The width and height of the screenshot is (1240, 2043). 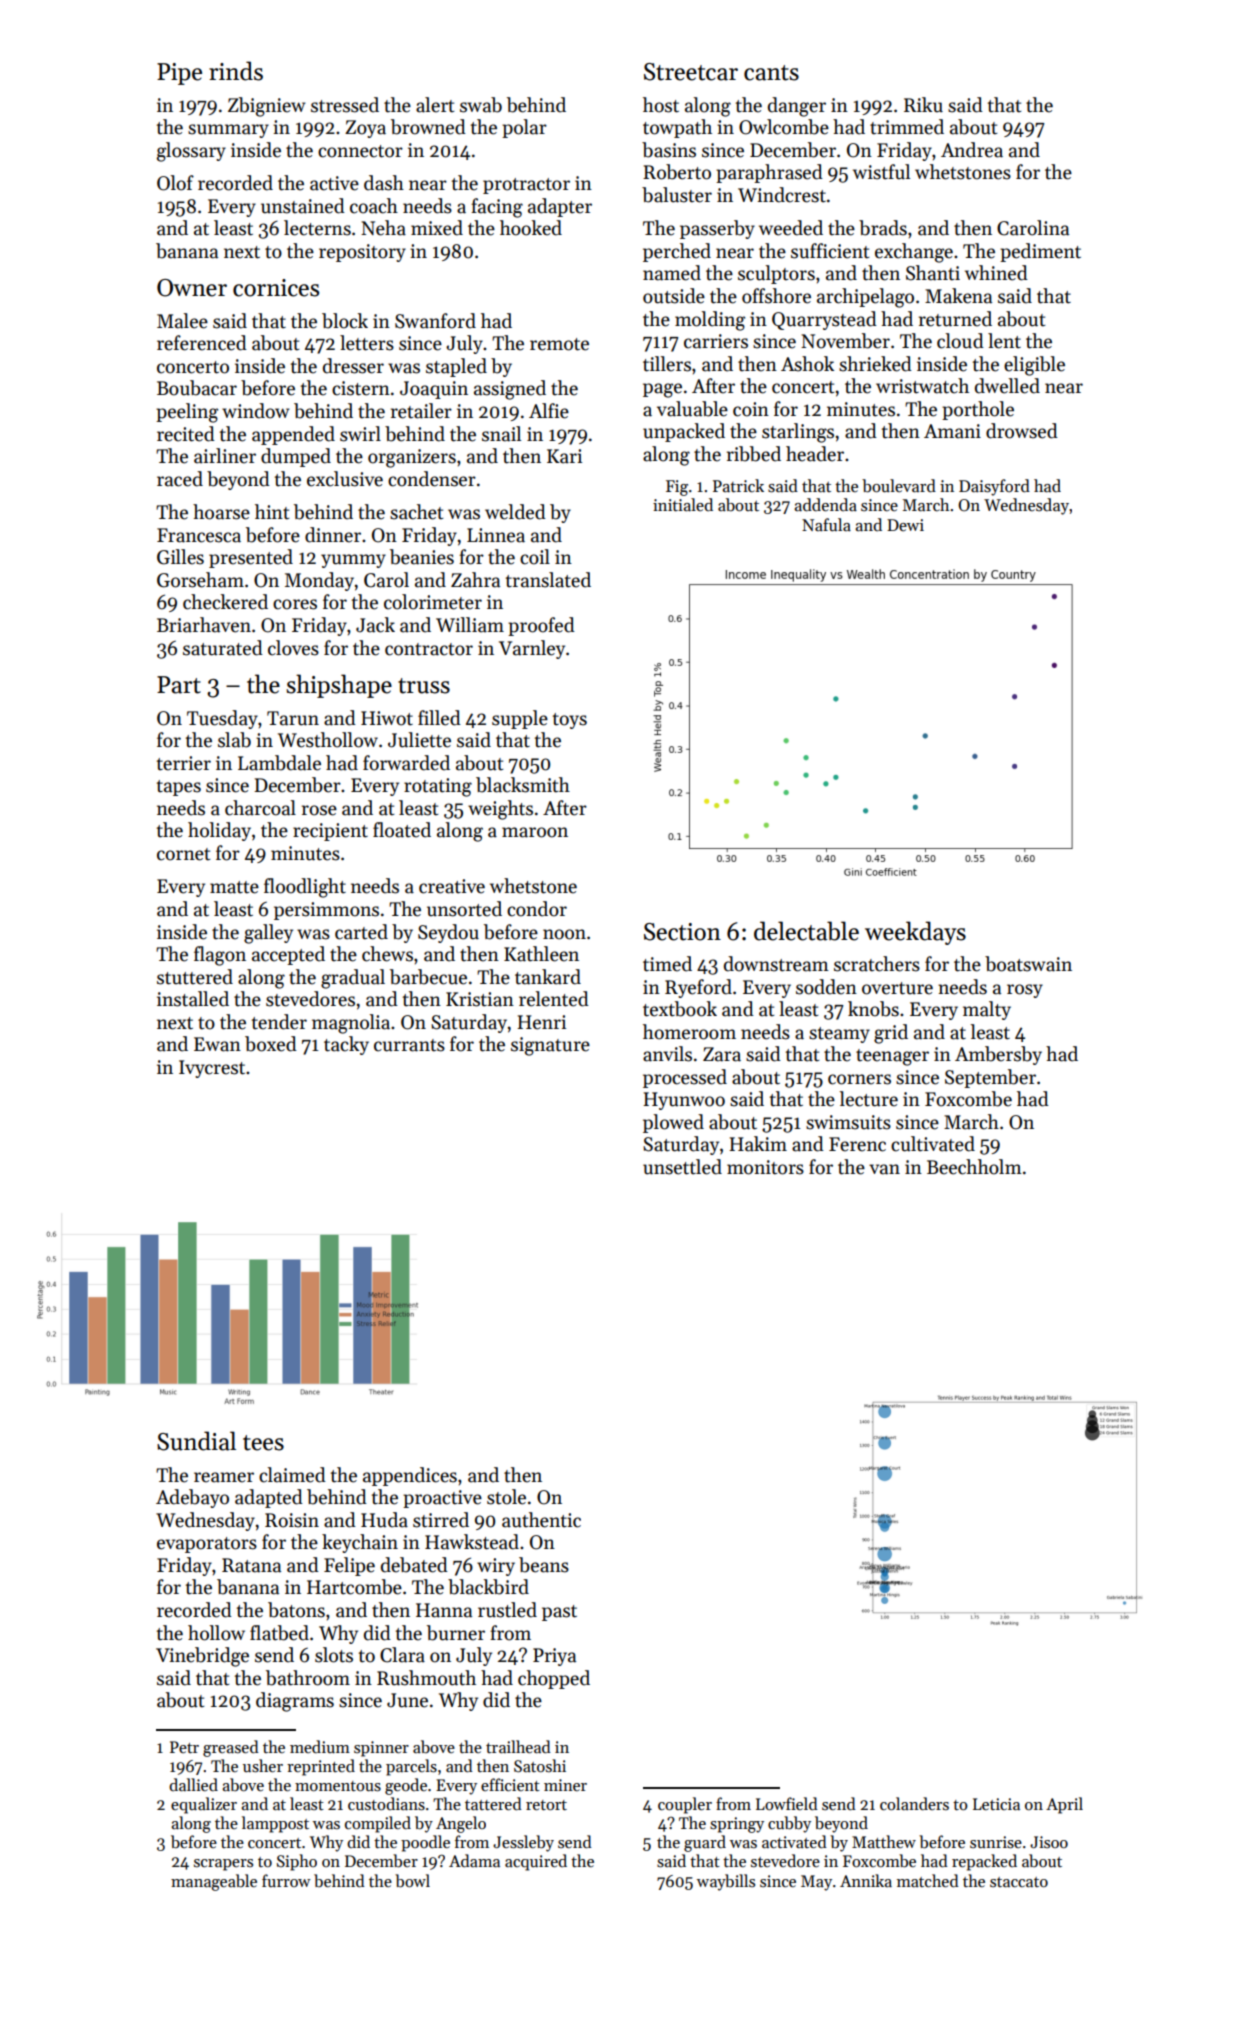 I want to click on perched, so click(x=677, y=252).
